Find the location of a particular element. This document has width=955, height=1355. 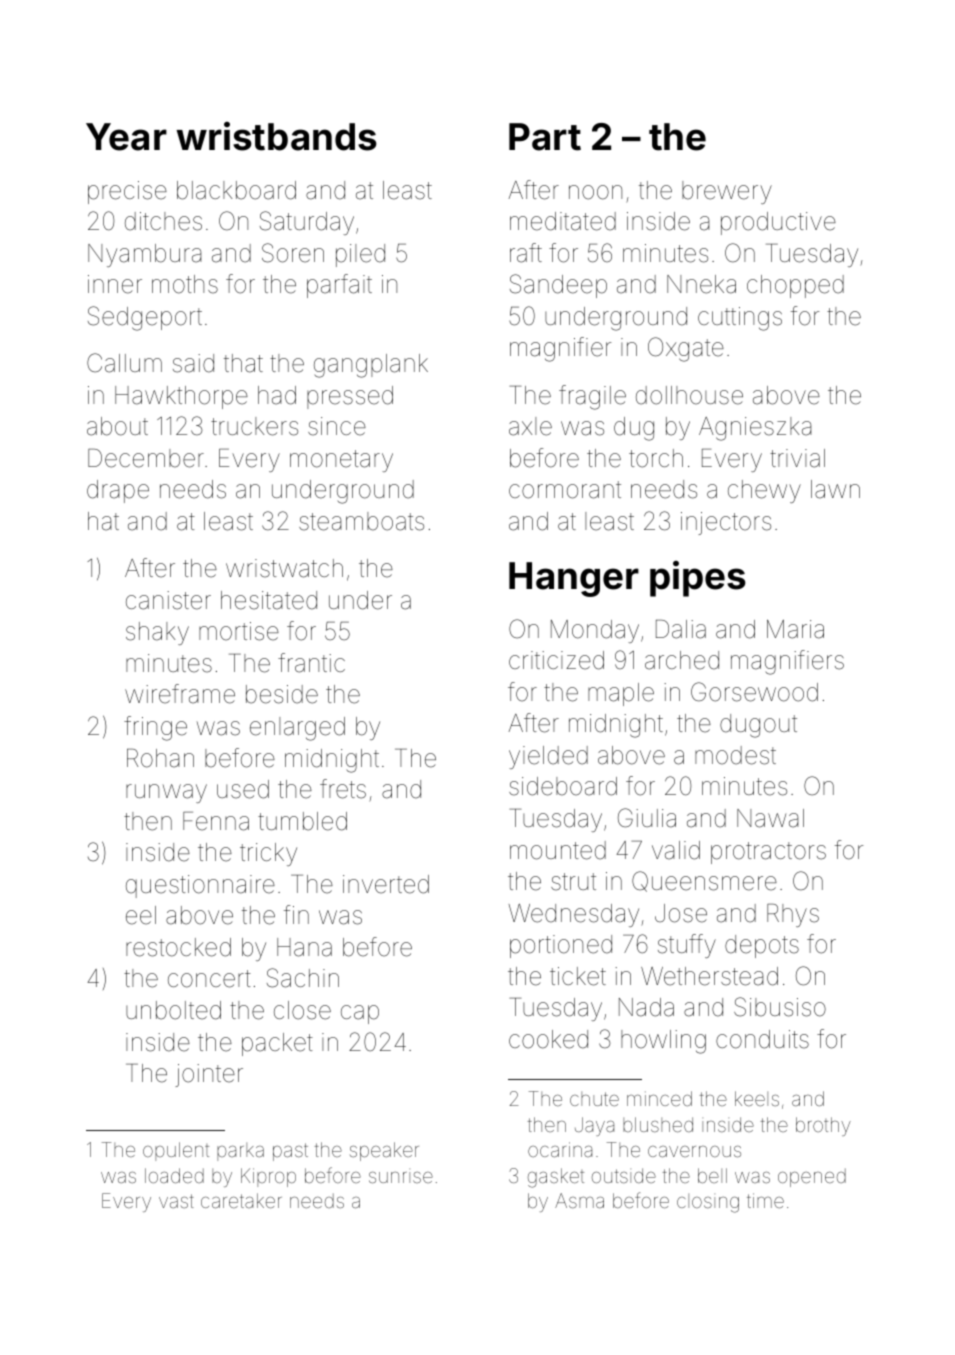

wireframe is located at coordinates (180, 694).
